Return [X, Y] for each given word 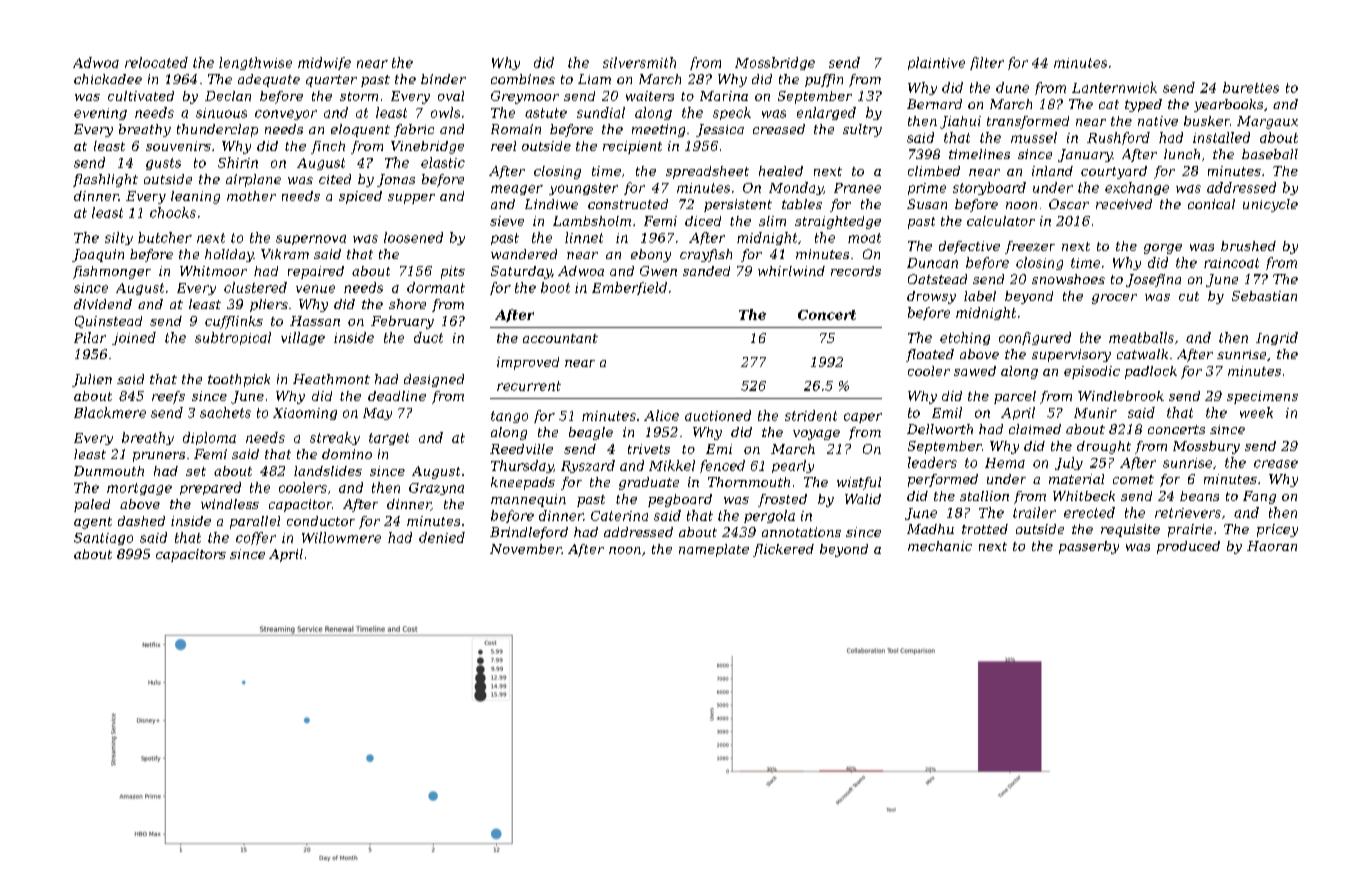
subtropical [233, 338]
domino [347, 454]
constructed [628, 204]
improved [528, 363]
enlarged [826, 113]
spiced [360, 197]
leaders [932, 462]
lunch [1182, 154]
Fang [1259, 497]
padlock [1151, 372]
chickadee [108, 79]
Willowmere [341, 537]
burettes [1251, 87]
